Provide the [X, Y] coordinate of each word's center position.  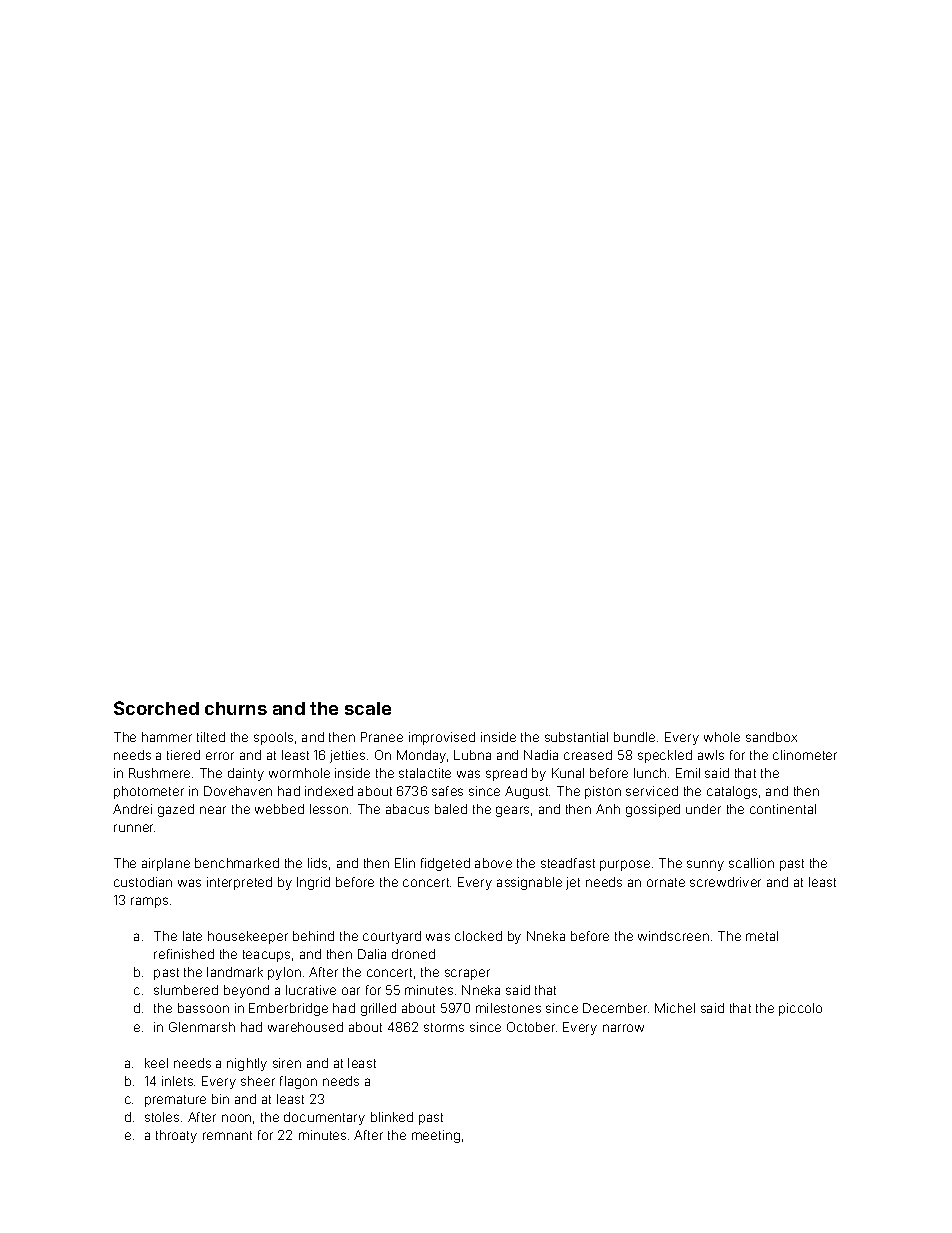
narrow [623, 1028]
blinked [392, 1117]
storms [444, 1027]
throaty [176, 1136]
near [213, 810]
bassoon [203, 1008]
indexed [329, 791]
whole [722, 737]
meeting [436, 1136]
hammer [167, 737]
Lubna [472, 755]
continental [783, 809]
